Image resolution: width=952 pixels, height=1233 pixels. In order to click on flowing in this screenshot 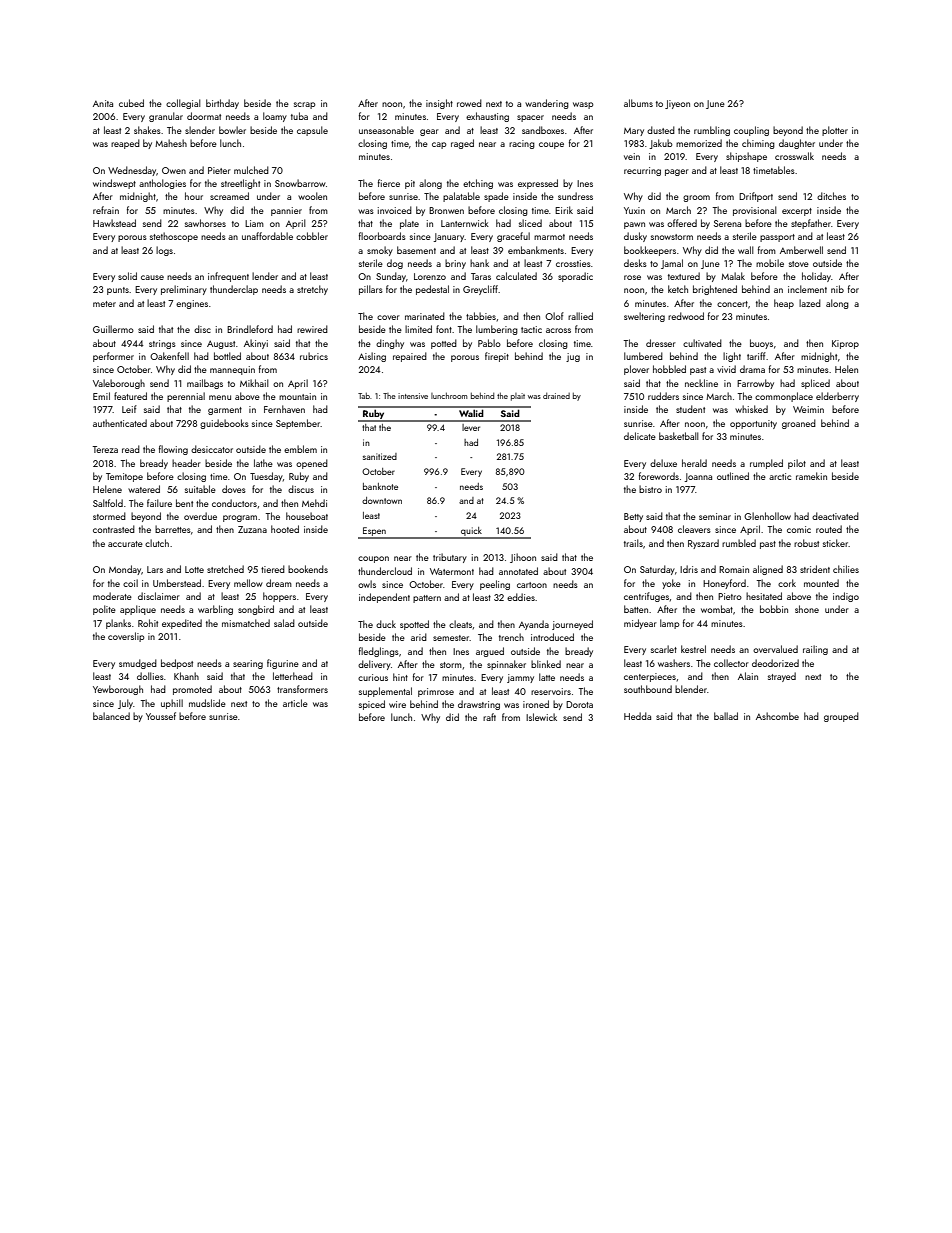, I will do `click(173, 450)`.
